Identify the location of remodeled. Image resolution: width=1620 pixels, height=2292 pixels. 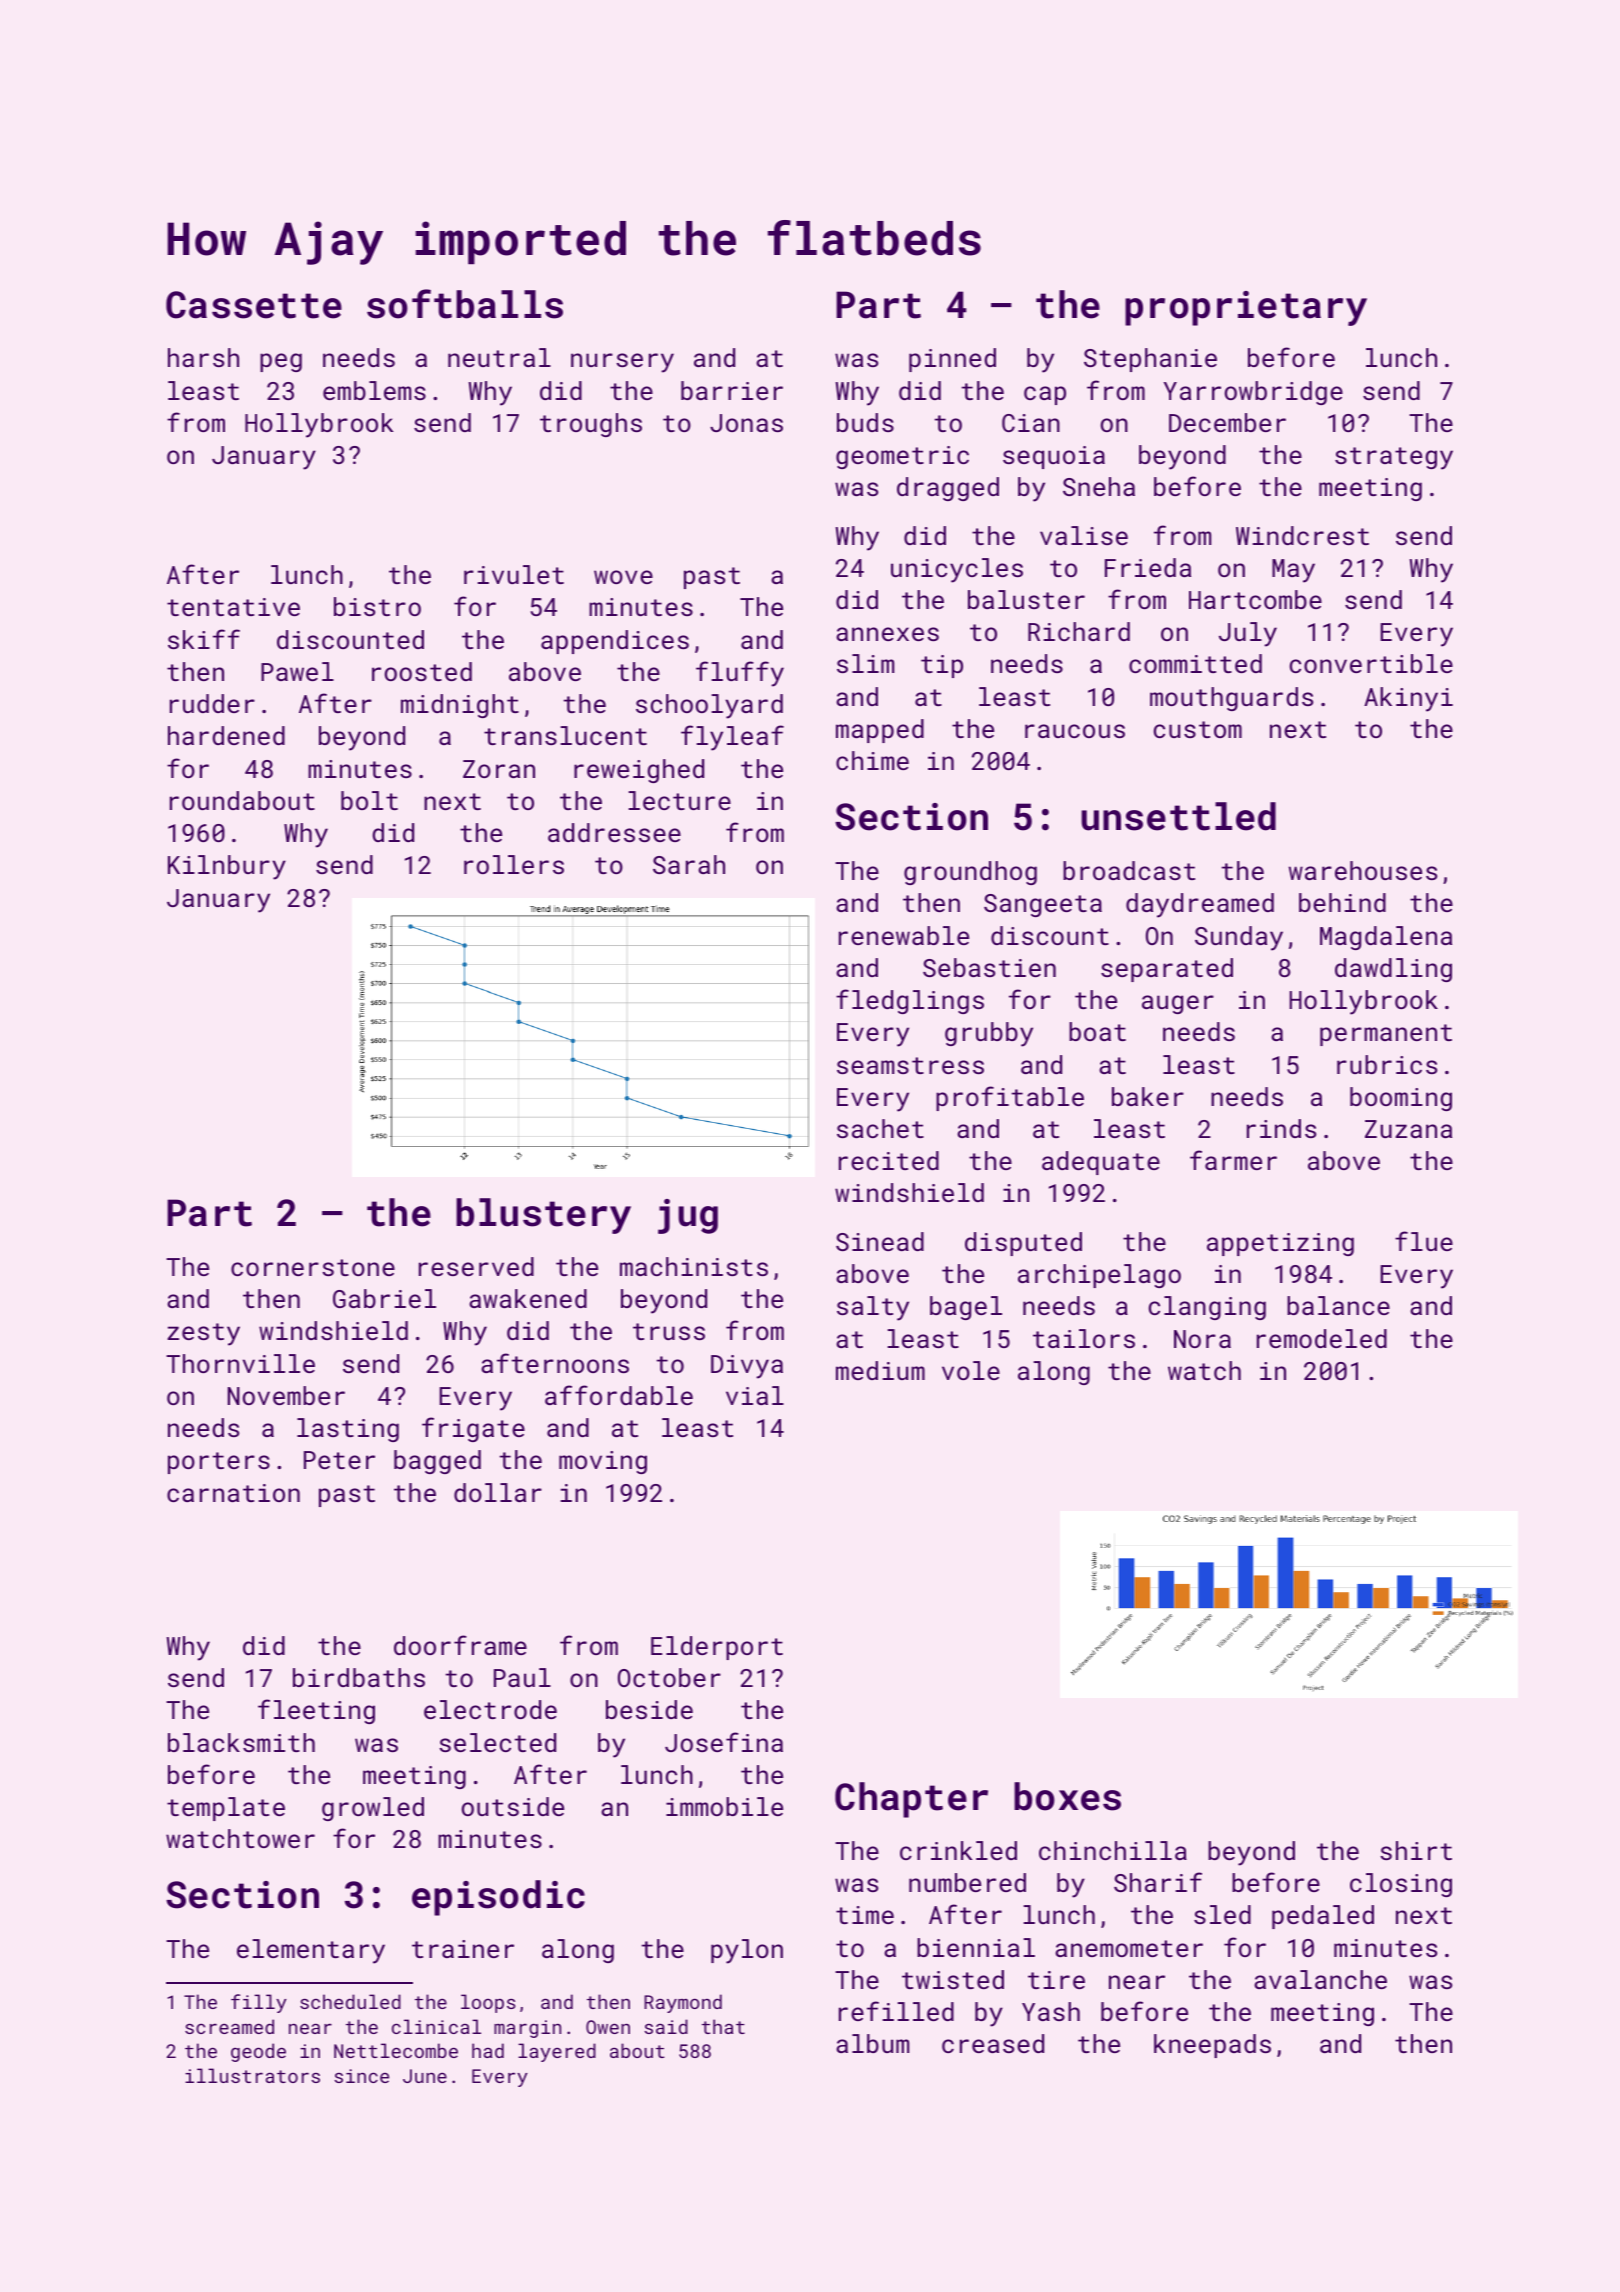
(1322, 1338).
